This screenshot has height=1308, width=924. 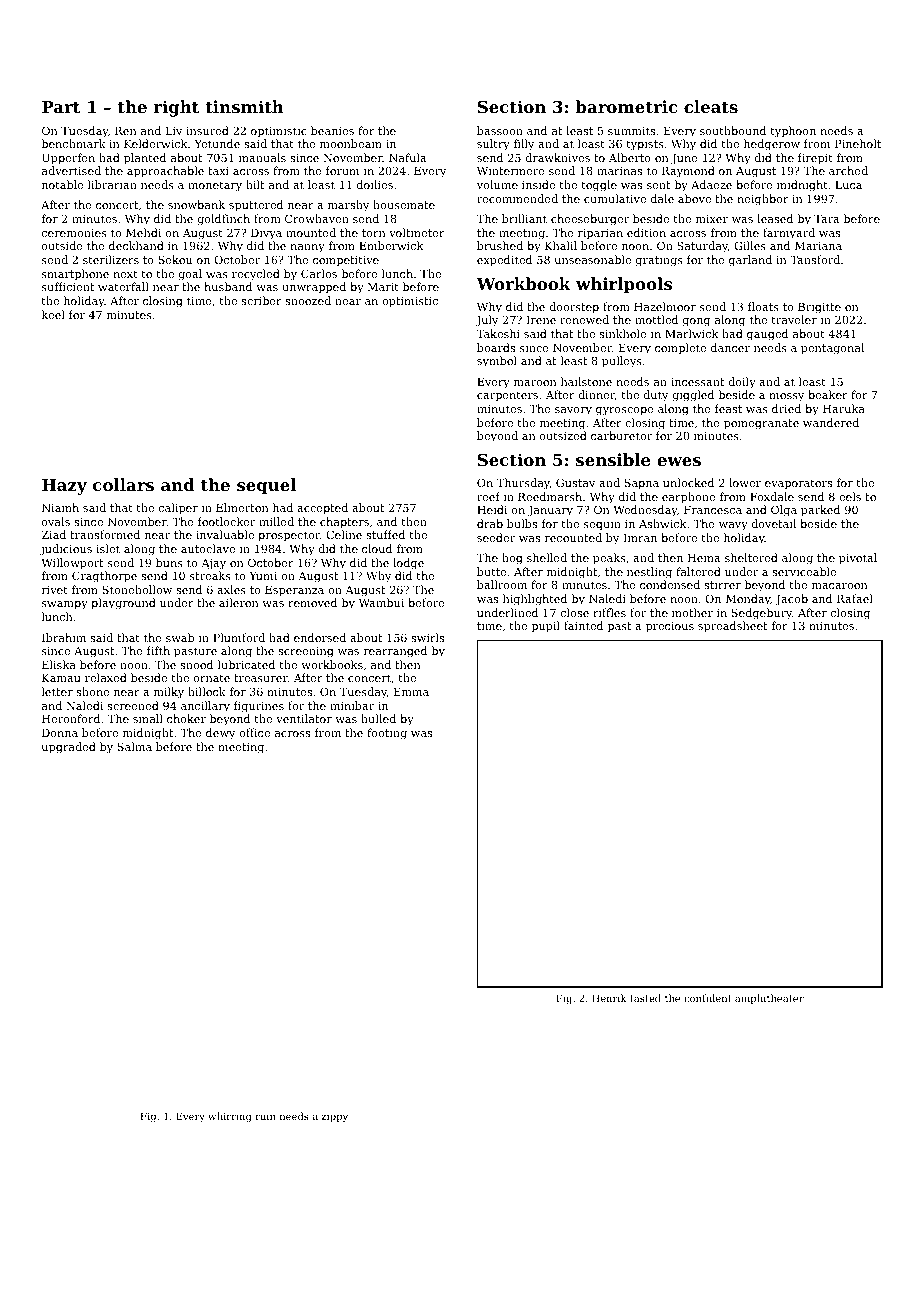 What do you see at coordinates (169, 693) in the screenshot?
I see `milky` at bounding box center [169, 693].
